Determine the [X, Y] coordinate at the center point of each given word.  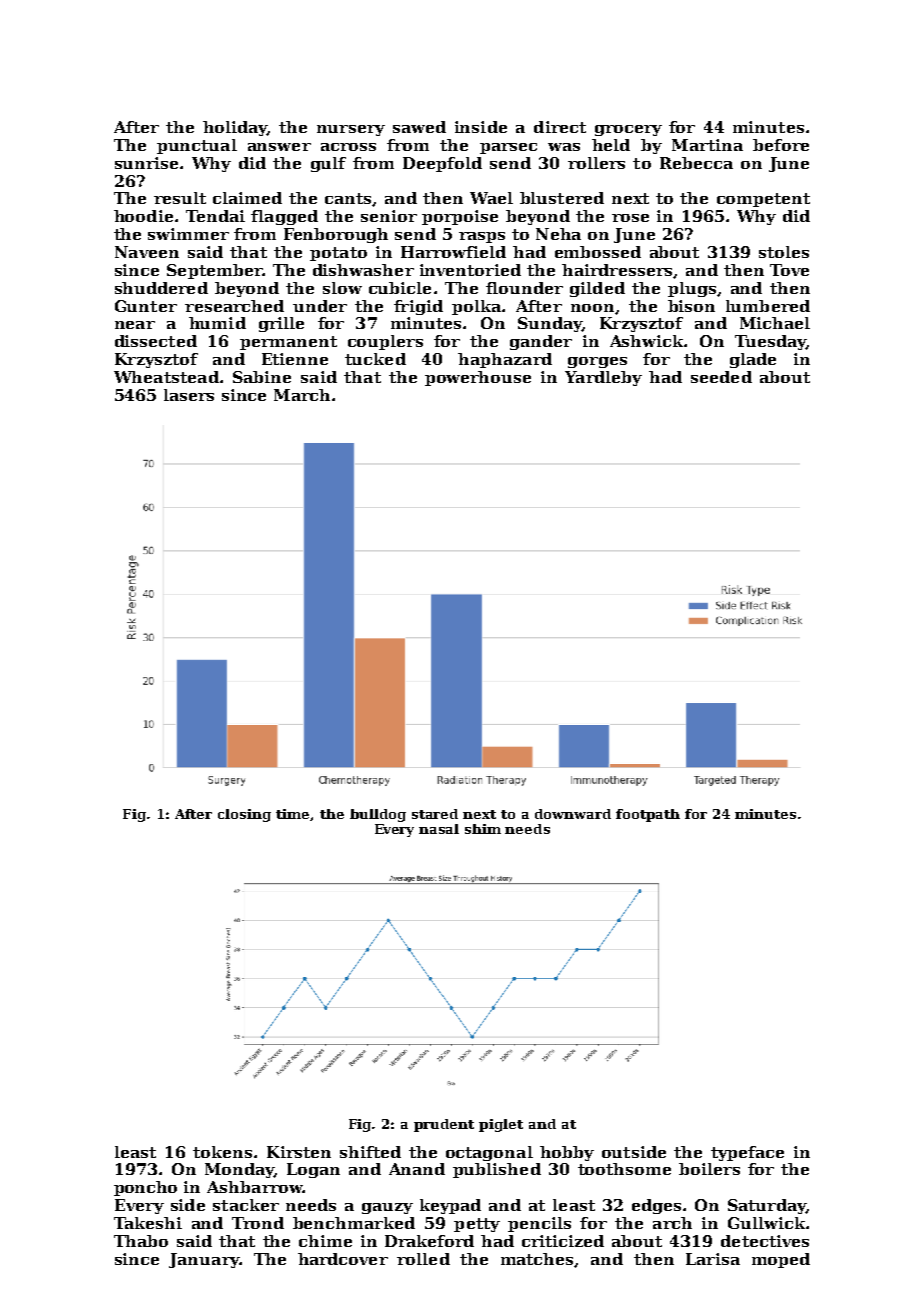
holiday [235, 128]
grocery [628, 130]
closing [244, 815]
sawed [419, 127]
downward [573, 814]
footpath [648, 815]
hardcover [343, 1259]
